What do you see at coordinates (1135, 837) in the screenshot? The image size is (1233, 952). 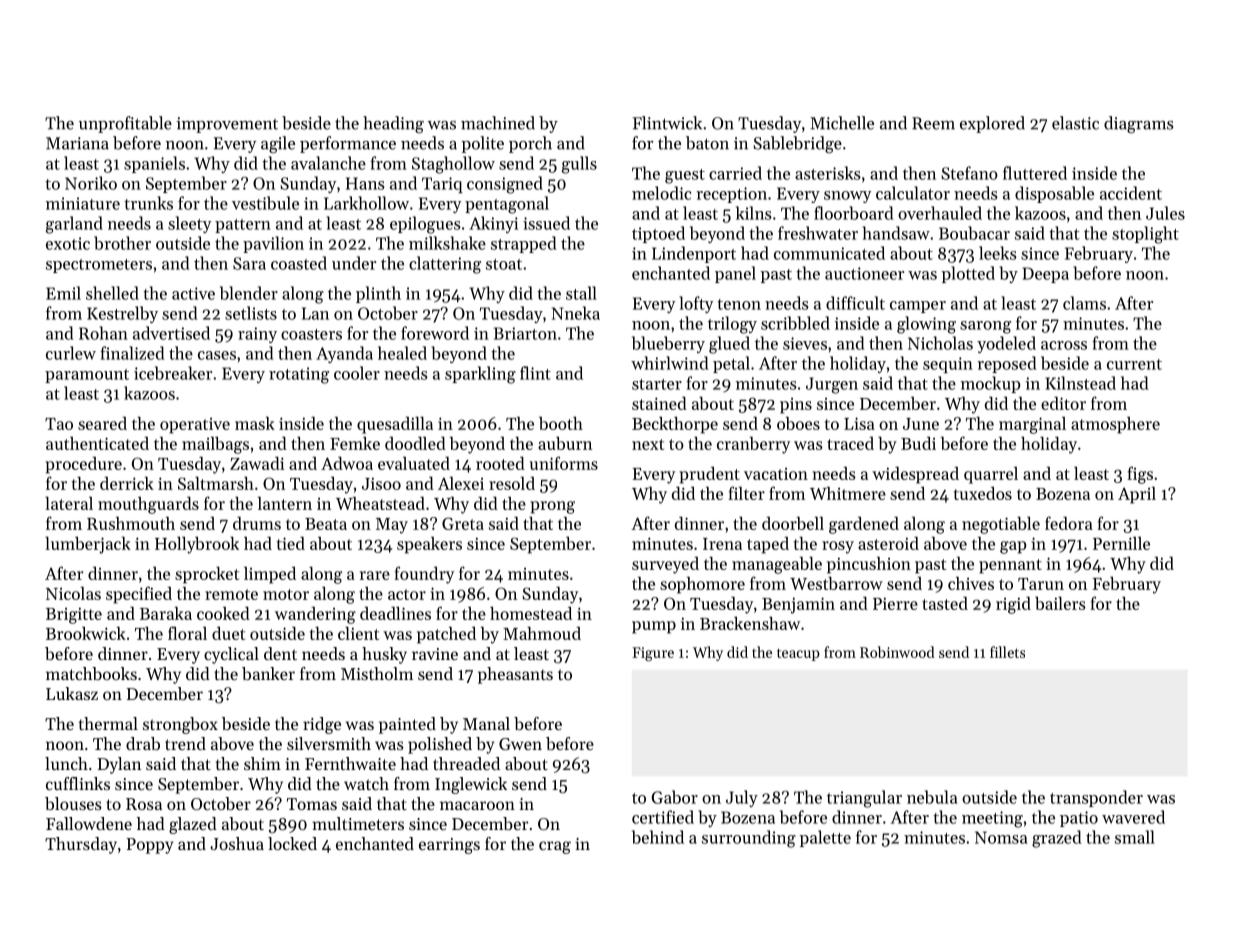 I see `small` at bounding box center [1135, 837].
